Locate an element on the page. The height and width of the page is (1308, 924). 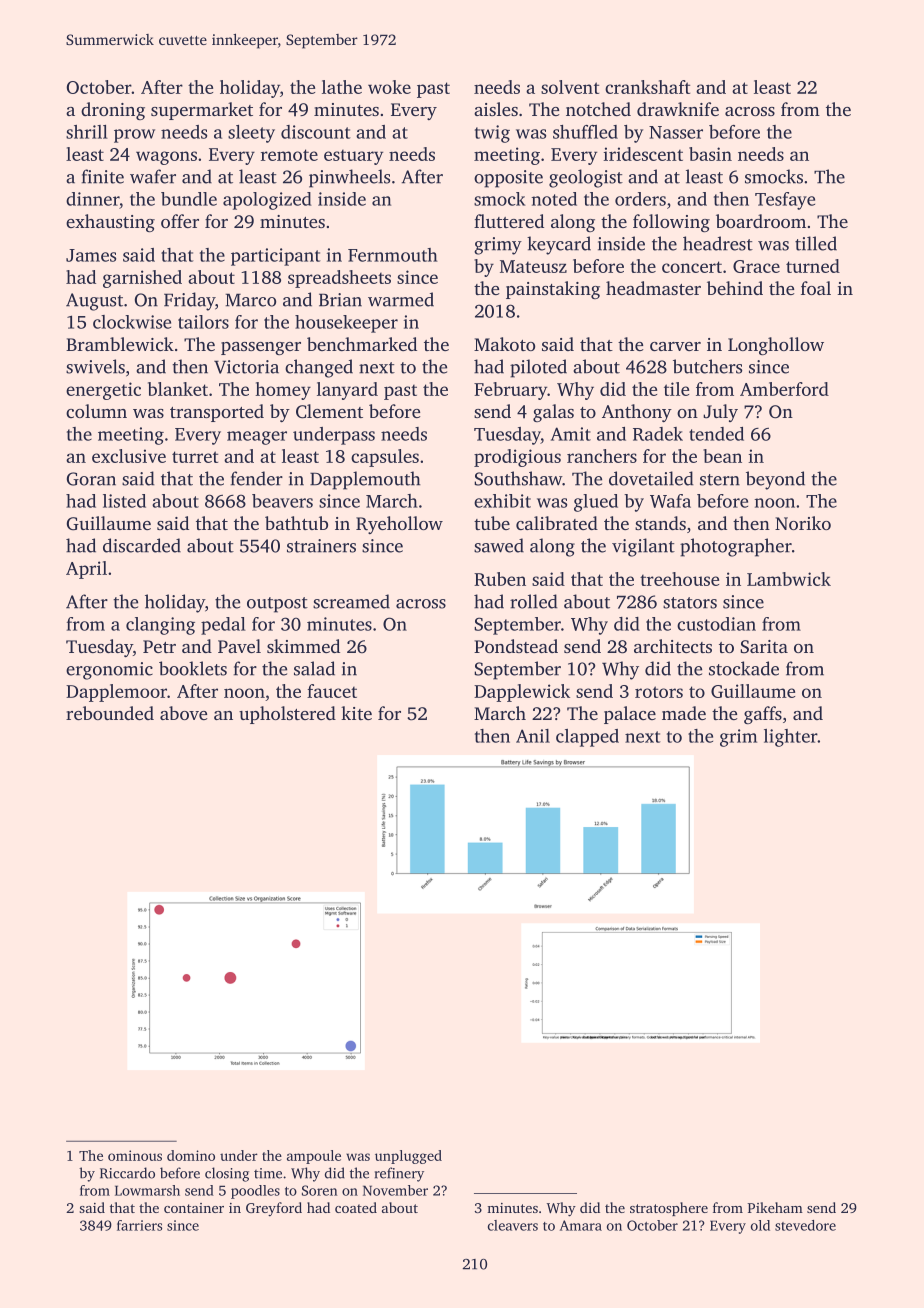
domino is located at coordinates (191, 1155).
